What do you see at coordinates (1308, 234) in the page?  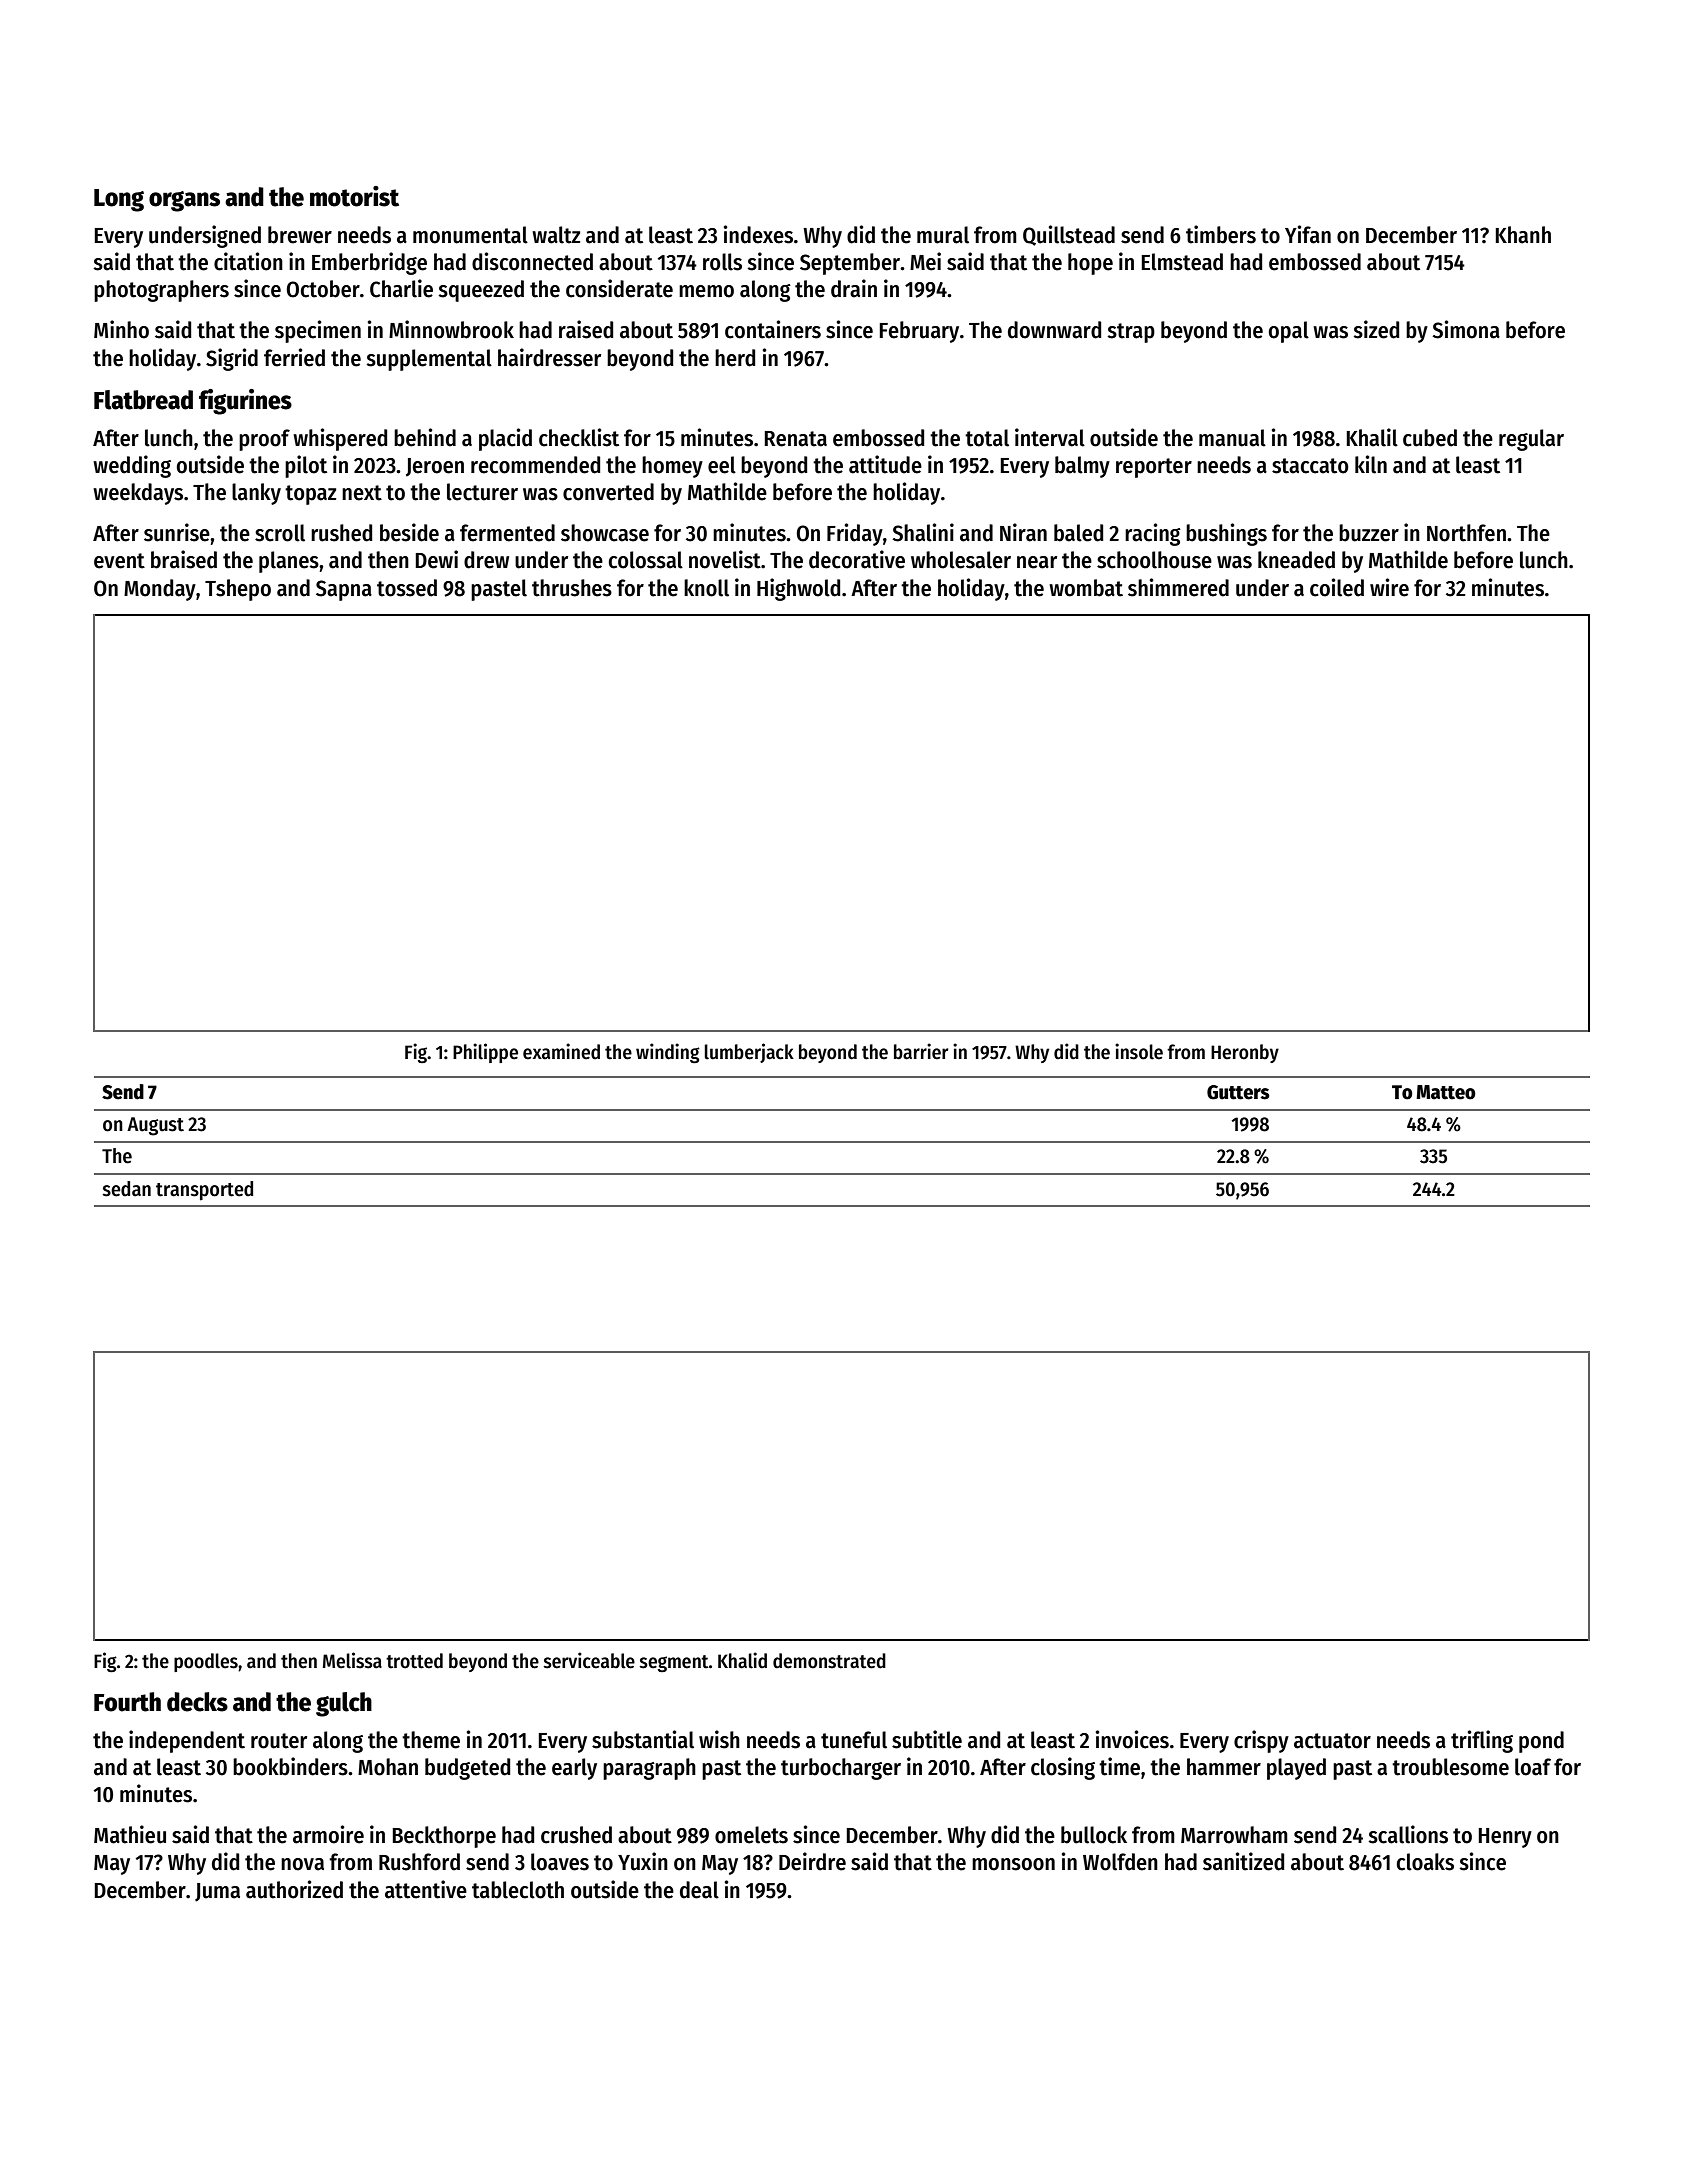 I see `Yifan` at bounding box center [1308, 234].
